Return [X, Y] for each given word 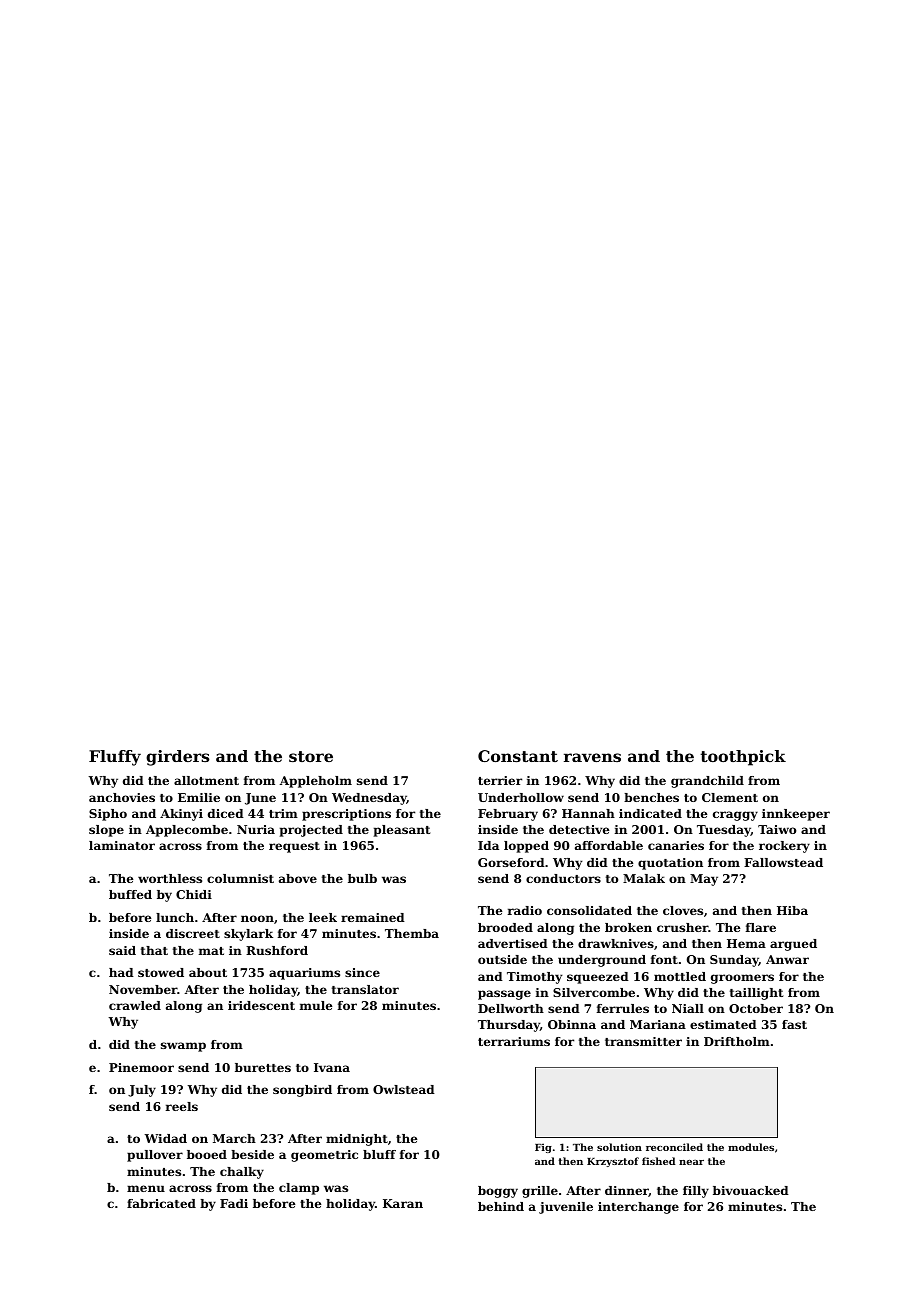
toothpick [743, 758]
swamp [183, 1047]
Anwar [787, 959]
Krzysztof [613, 1162]
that [154, 950]
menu [146, 1188]
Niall [688, 1008]
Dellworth [511, 1008]
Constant [518, 756]
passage [504, 995]
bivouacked [751, 1190]
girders [178, 758]
